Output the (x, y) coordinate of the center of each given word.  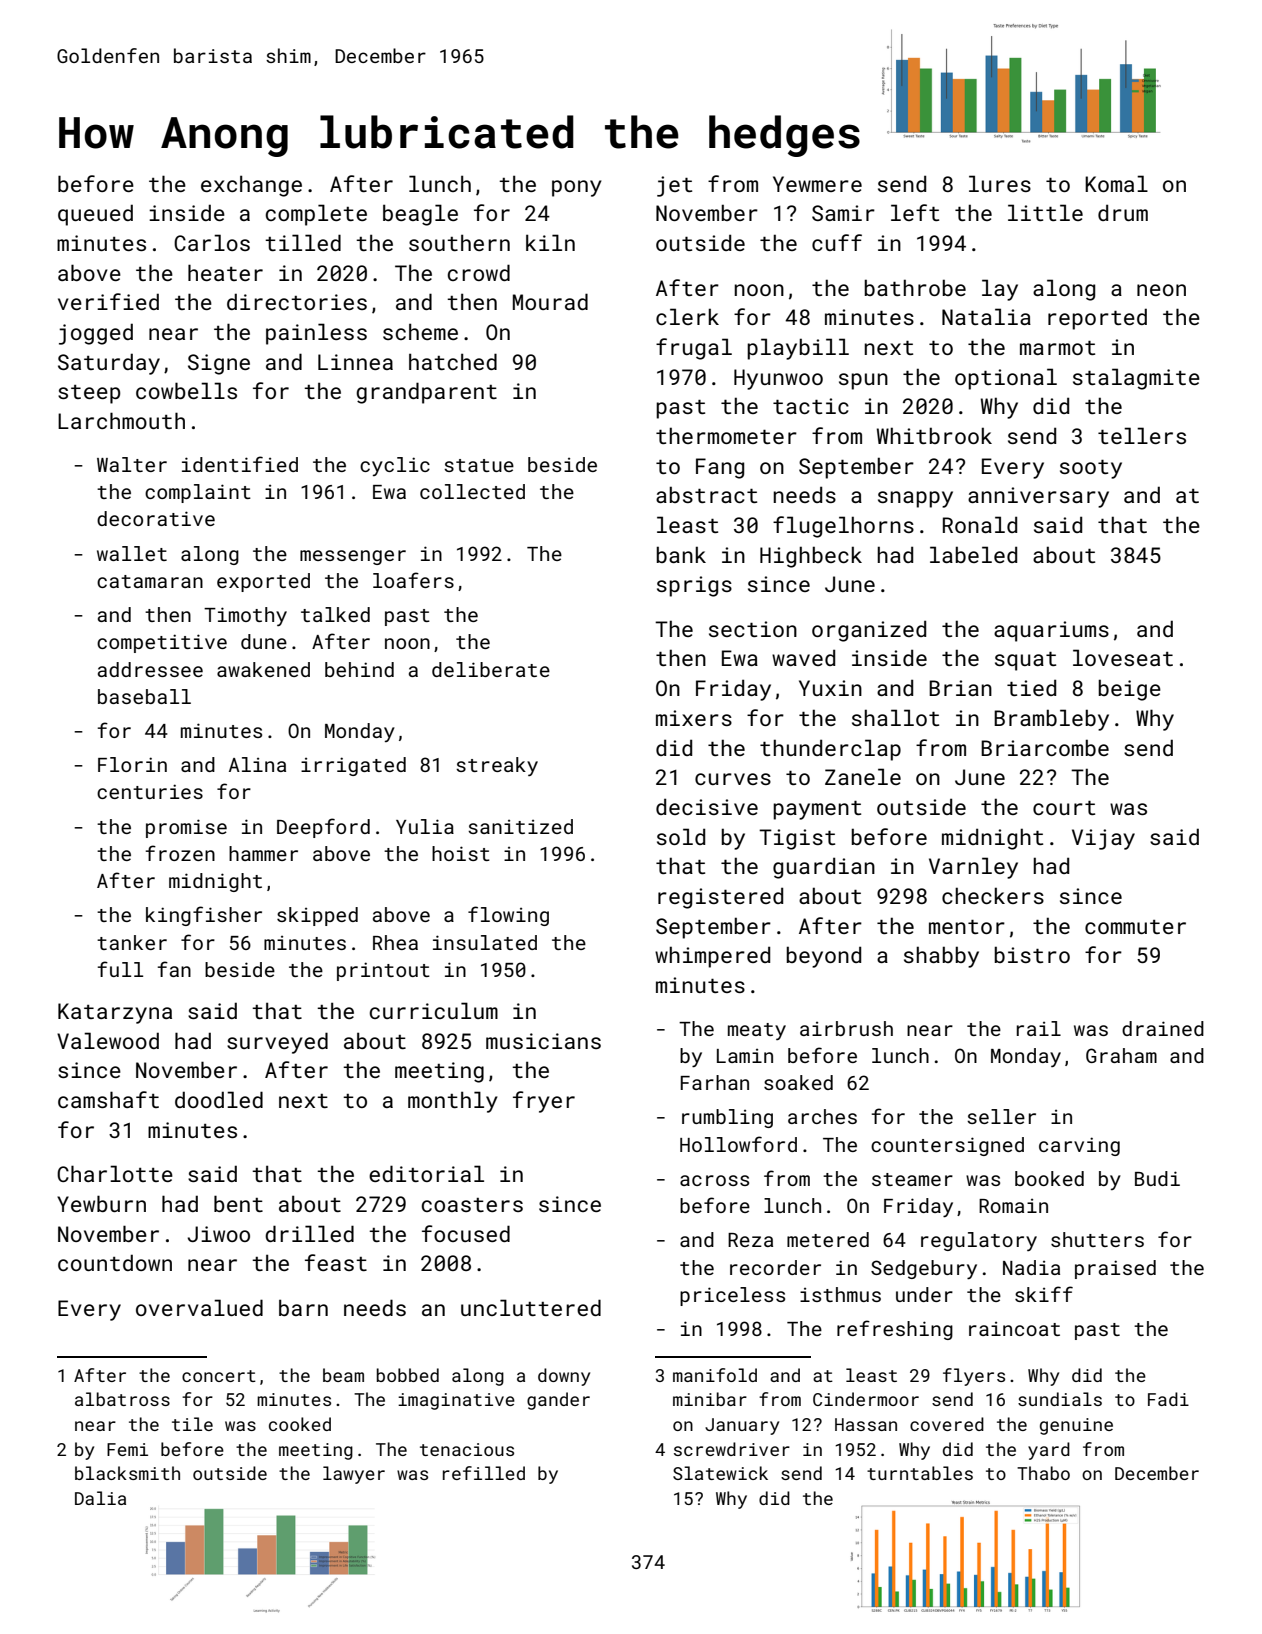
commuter (1135, 927)
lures (1000, 183)
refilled (484, 1473)
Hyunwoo (778, 379)
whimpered (712, 957)
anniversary (1038, 497)
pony (577, 188)
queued (95, 215)
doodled (219, 1099)
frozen (180, 853)
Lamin (745, 1056)
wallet (132, 553)
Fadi (1168, 1399)
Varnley (973, 868)
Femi (127, 1449)
